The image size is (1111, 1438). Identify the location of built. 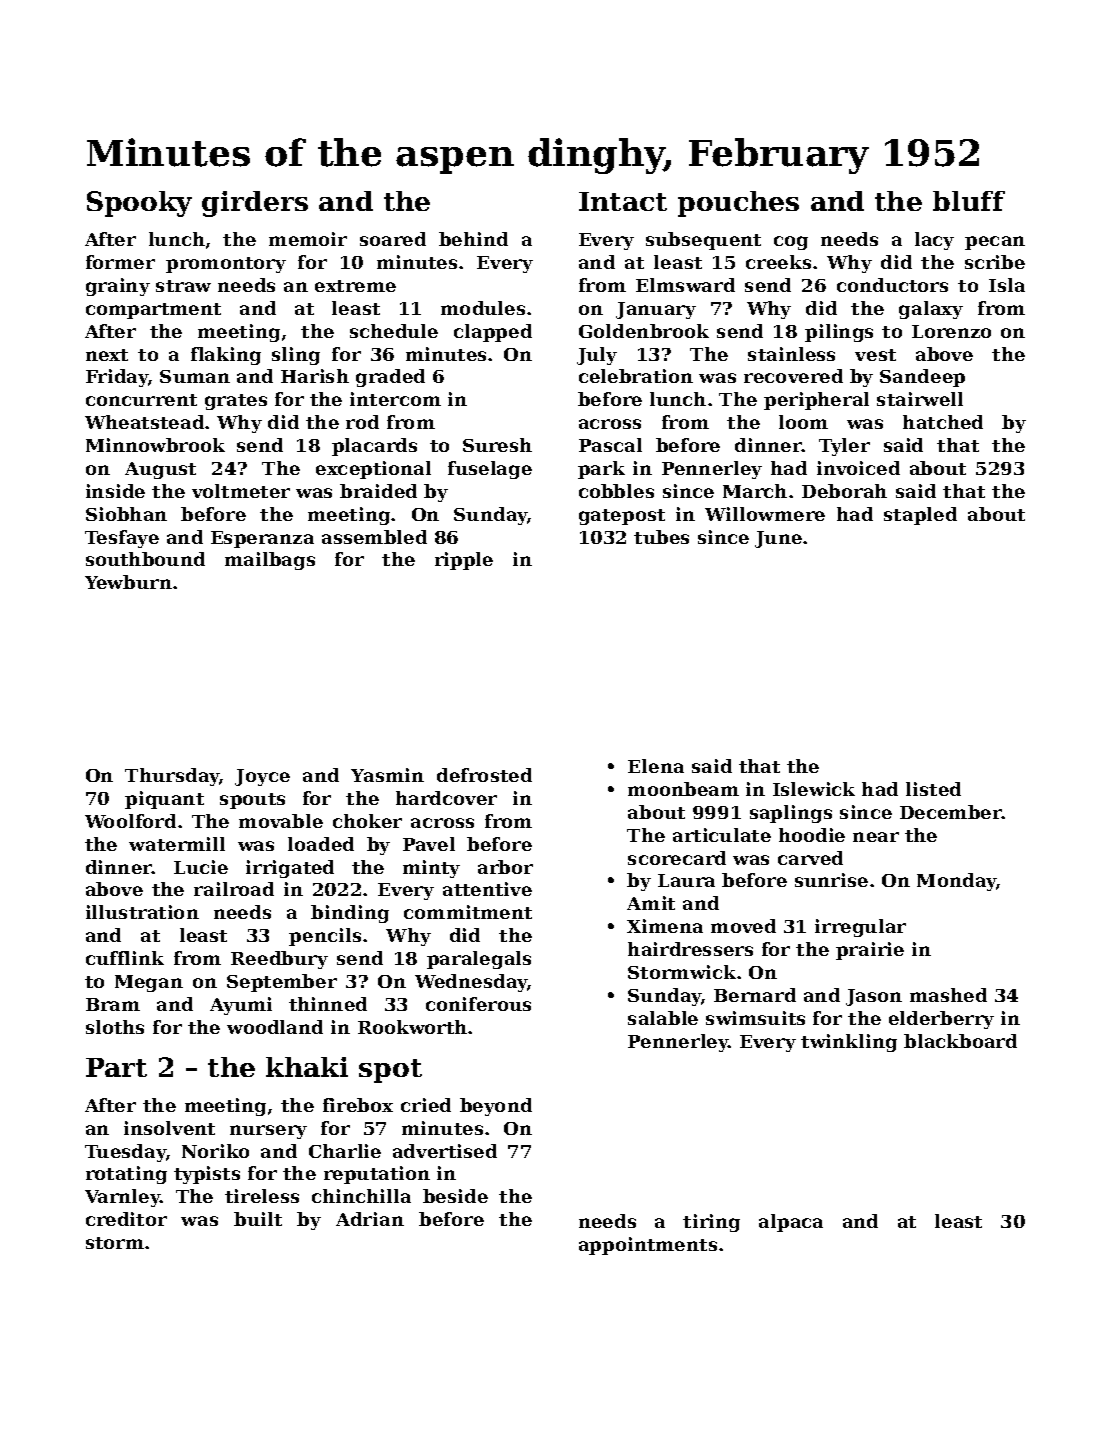
(258, 1219).
